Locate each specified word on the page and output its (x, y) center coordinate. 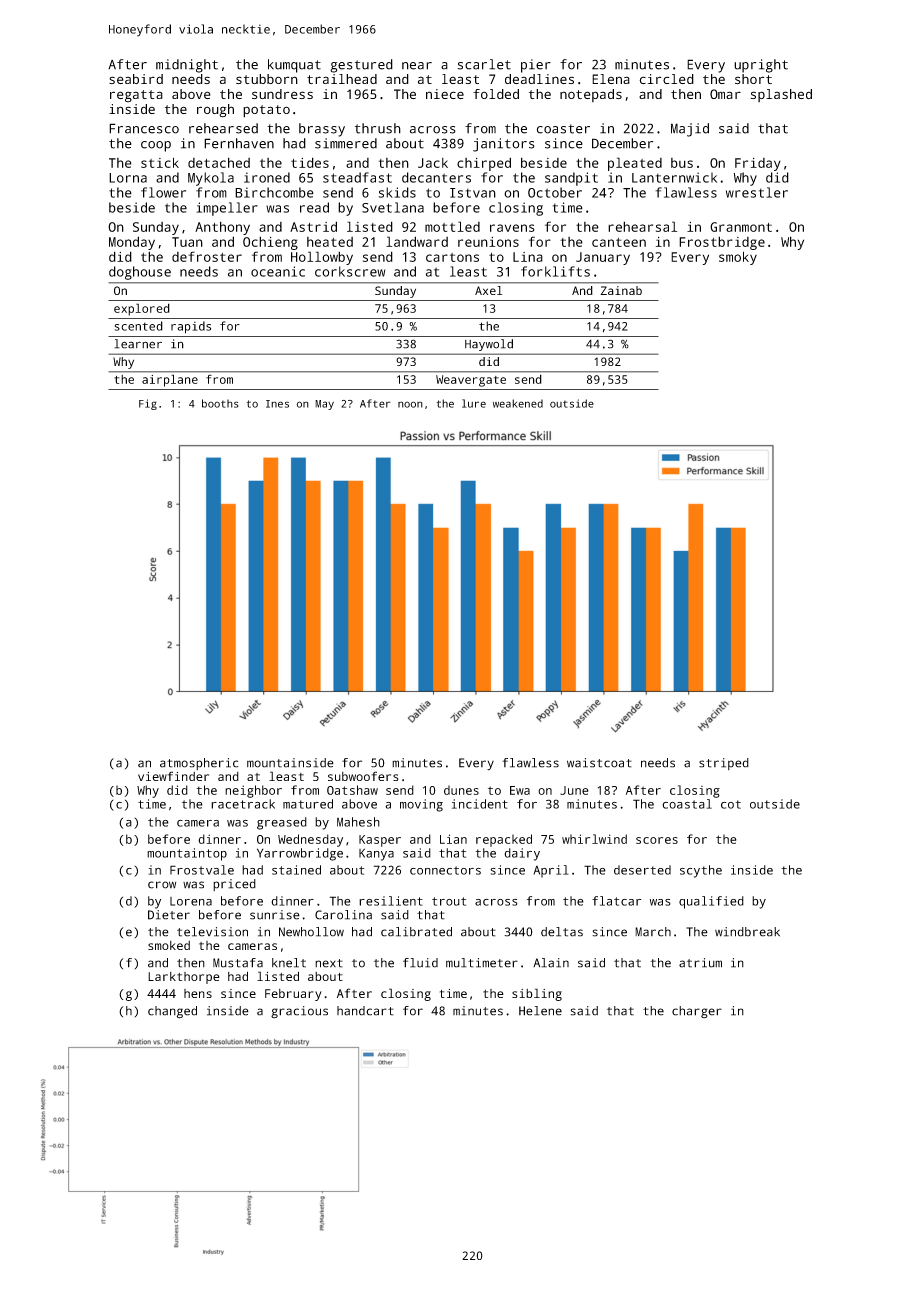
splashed (781, 95)
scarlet (484, 64)
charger (697, 1012)
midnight (187, 66)
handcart (365, 1011)
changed (172, 1012)
